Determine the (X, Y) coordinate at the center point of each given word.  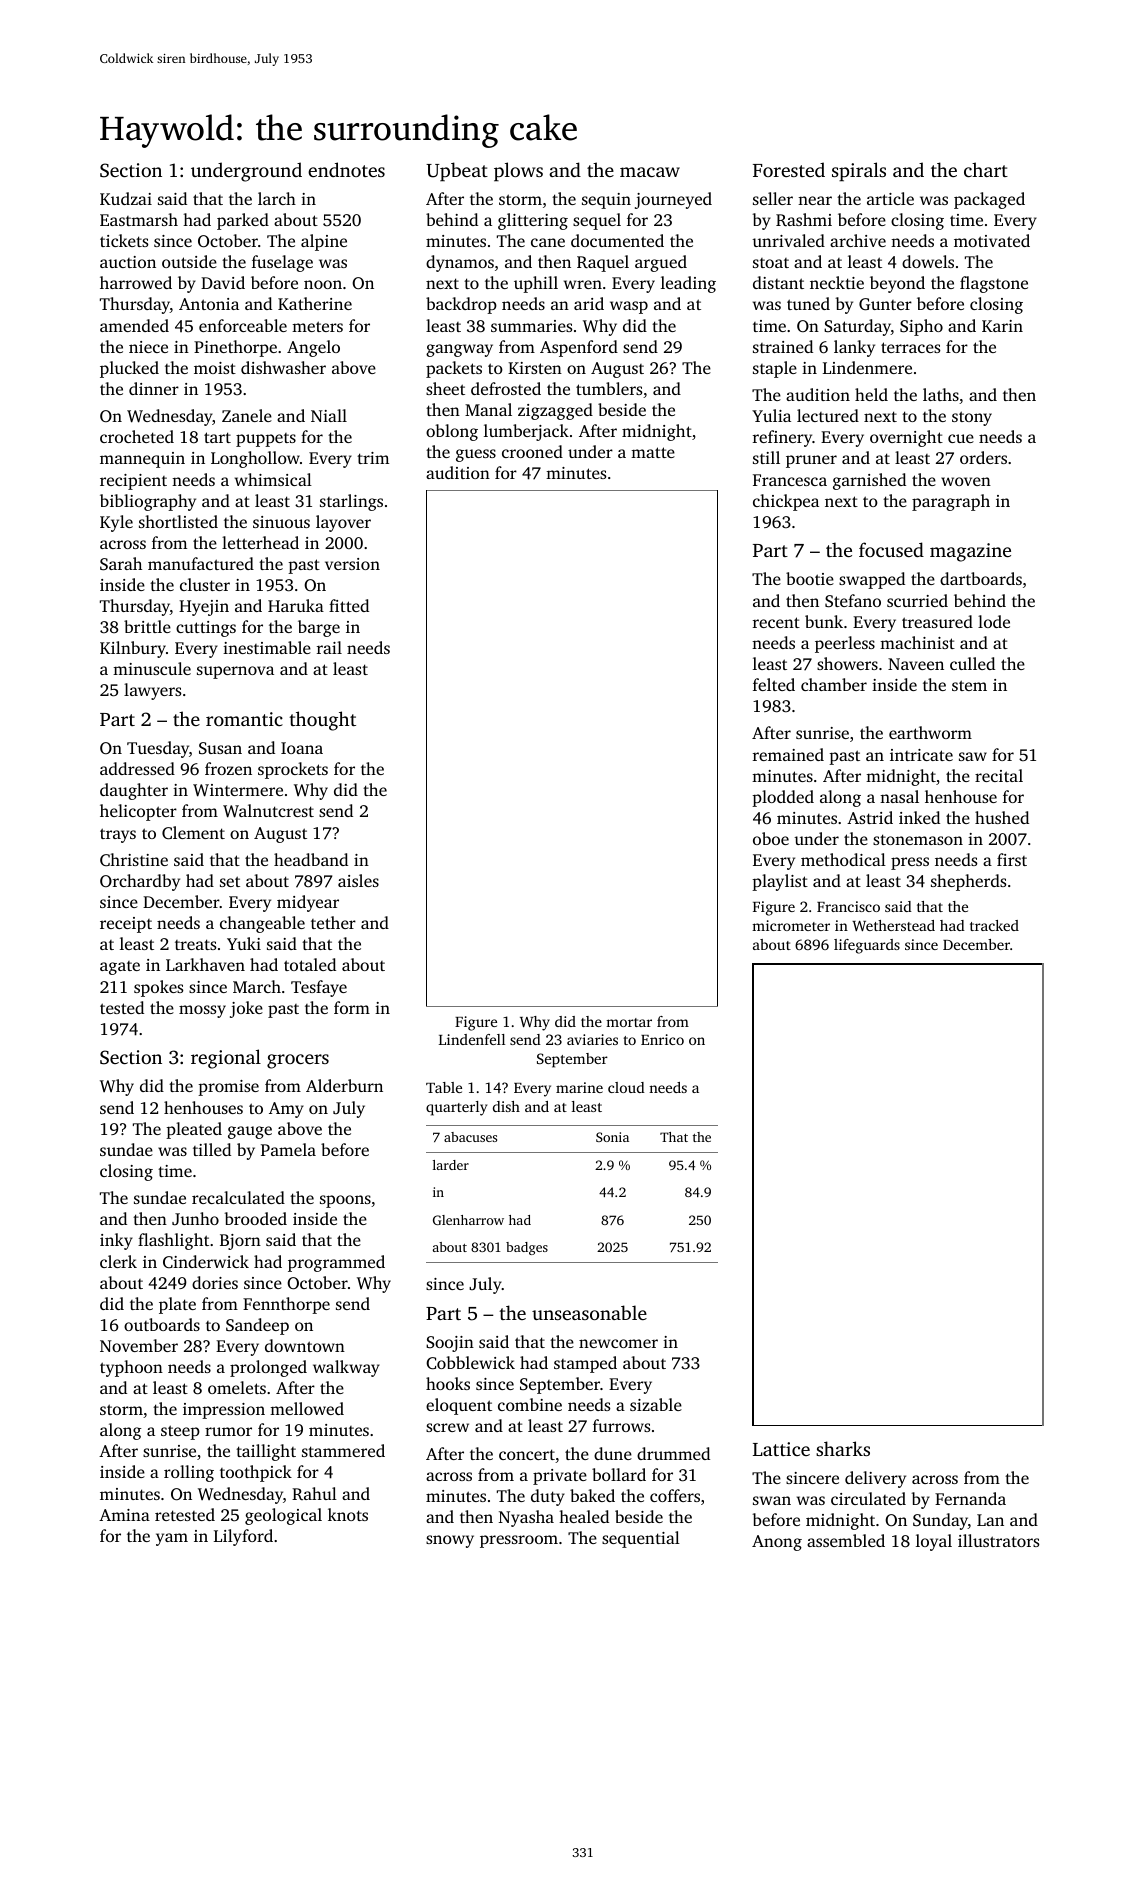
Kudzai (126, 198)
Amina (124, 1515)
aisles (358, 880)
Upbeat (457, 172)
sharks (843, 1448)
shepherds (968, 882)
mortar (629, 1022)
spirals (859, 172)
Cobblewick (470, 1363)
